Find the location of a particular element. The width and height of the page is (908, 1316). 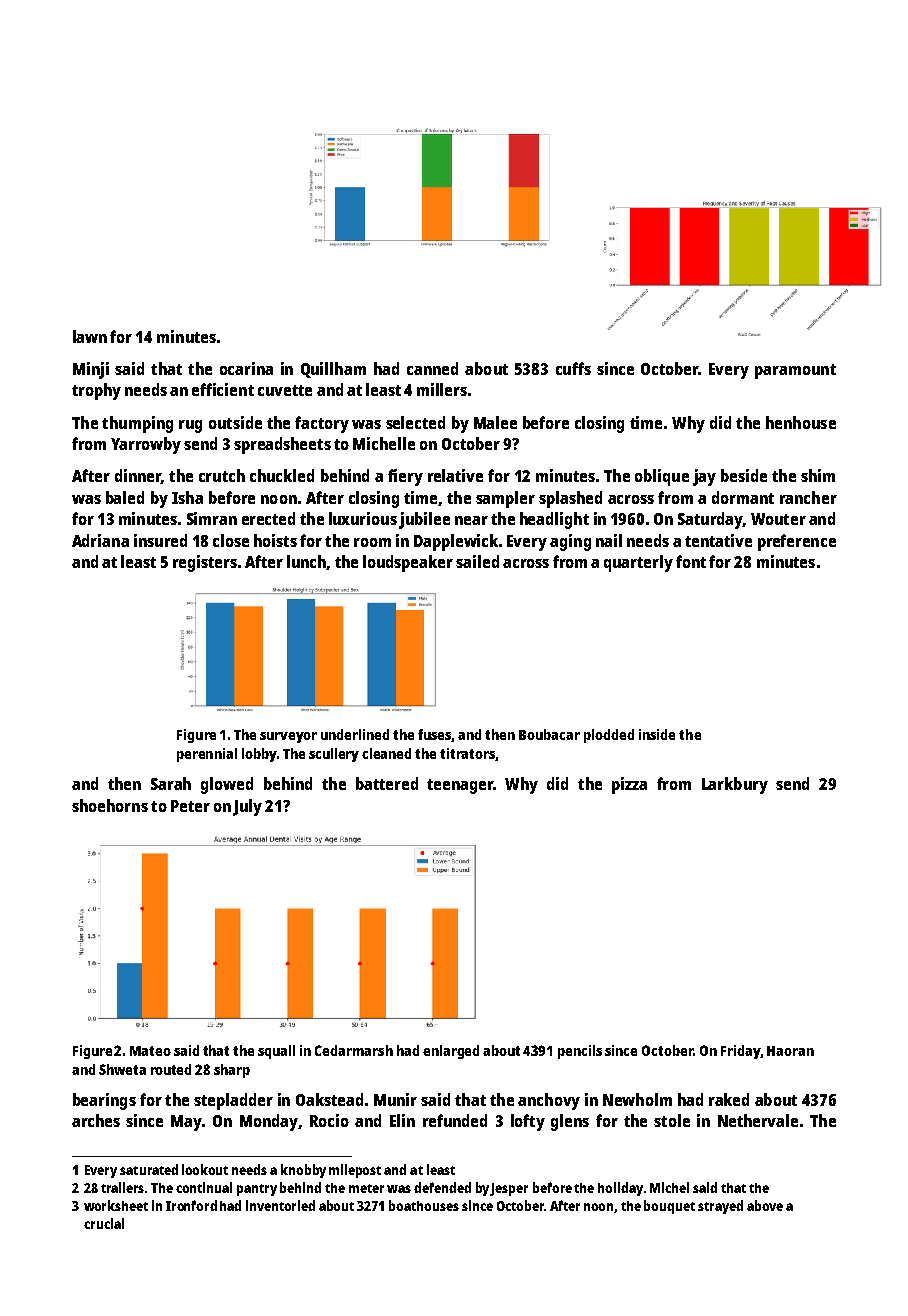

dormant is located at coordinates (743, 497).
